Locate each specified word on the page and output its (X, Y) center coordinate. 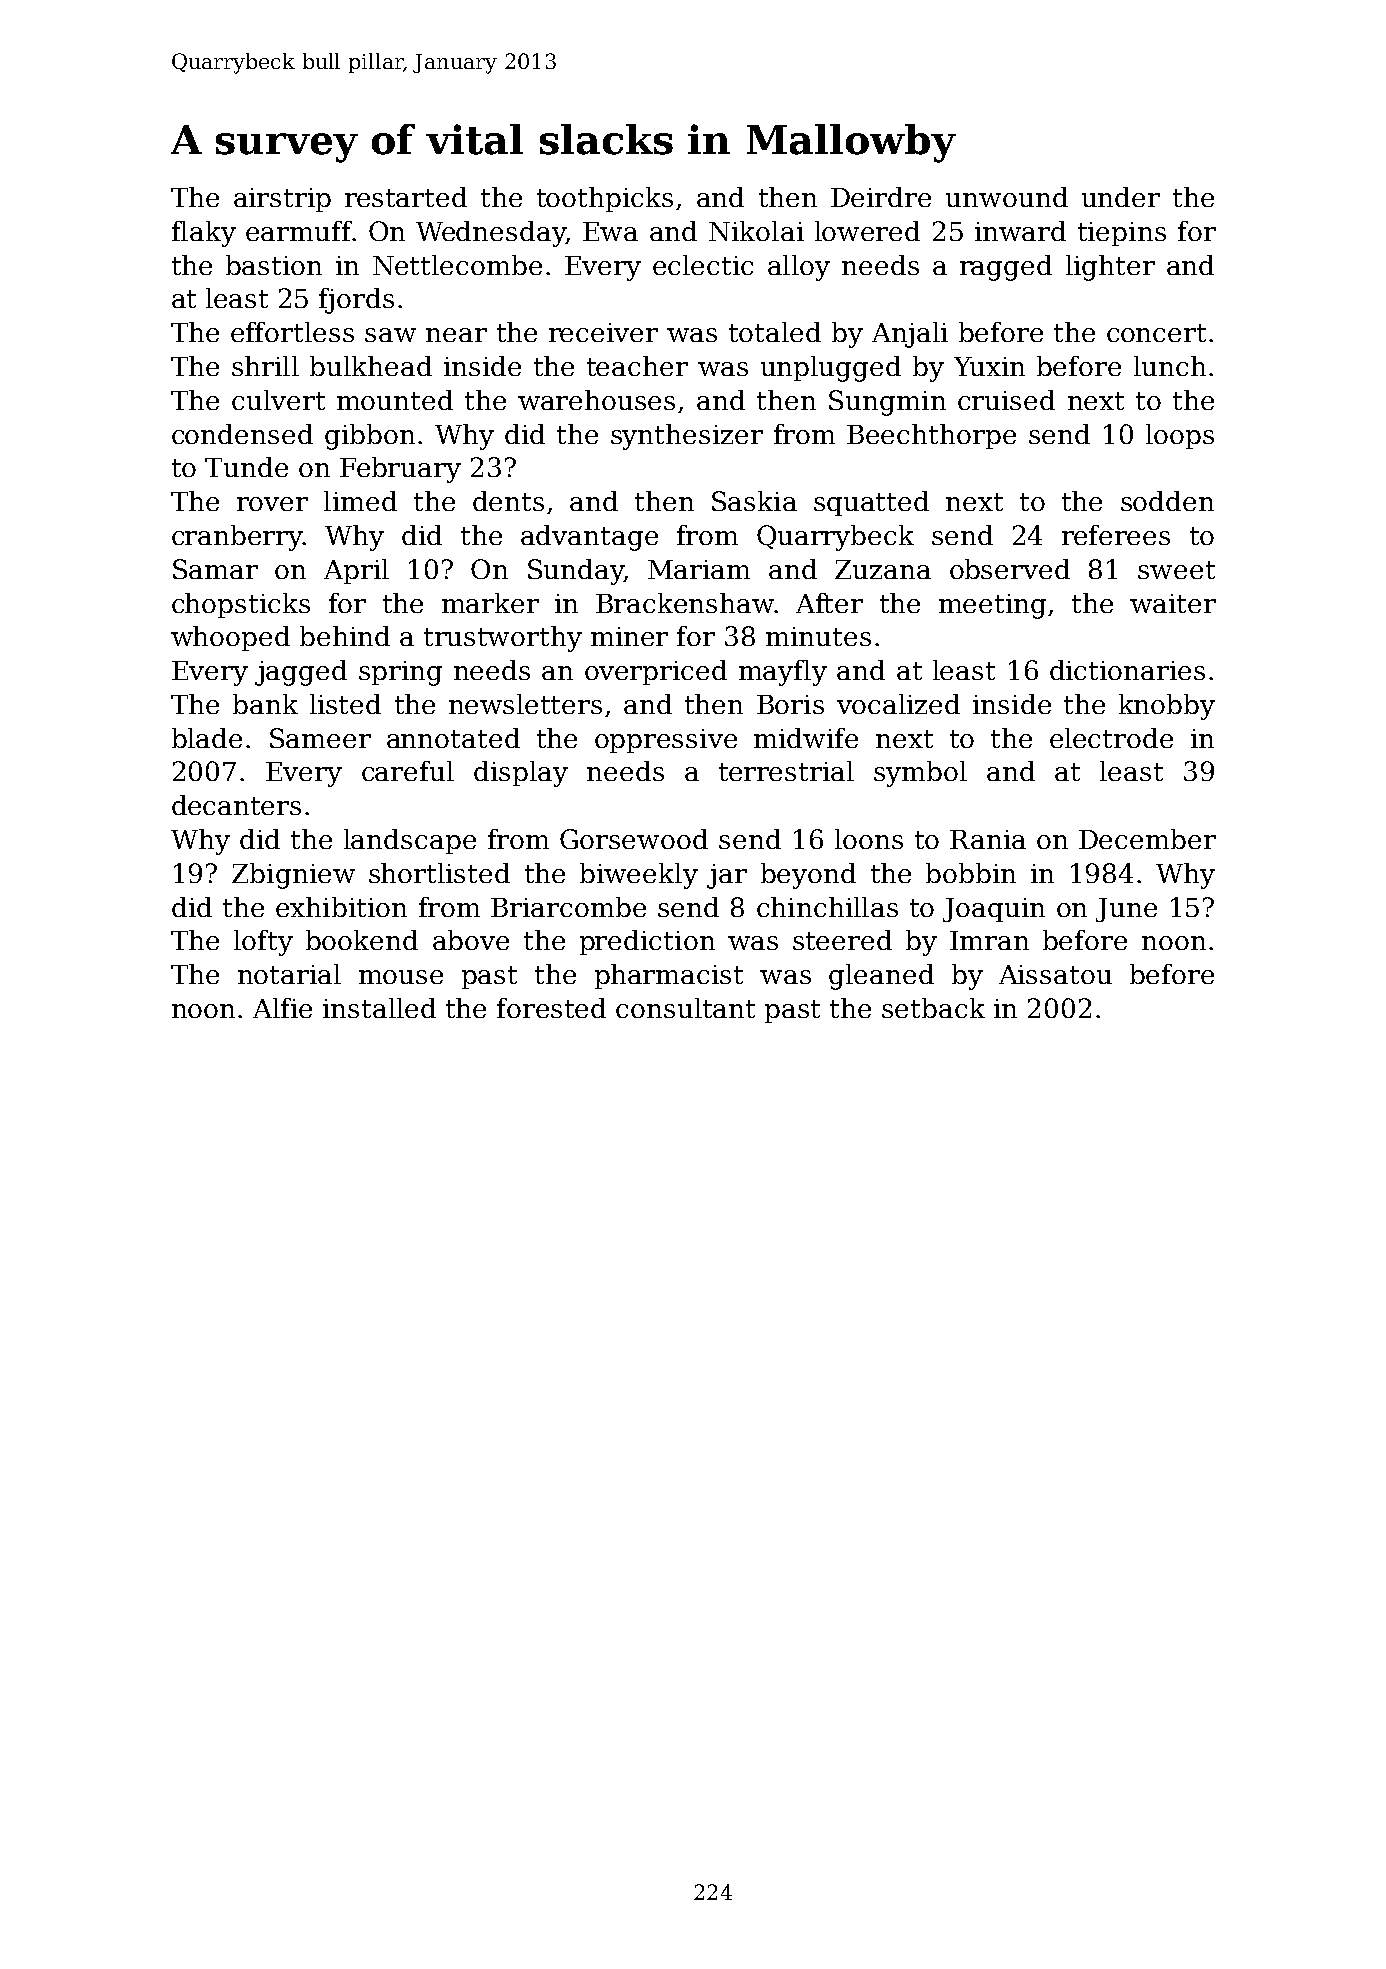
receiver (603, 332)
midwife (806, 738)
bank (265, 704)
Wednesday (491, 234)
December (1147, 839)
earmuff (299, 231)
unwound (1007, 197)
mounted (395, 400)
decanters (236, 805)
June (1126, 910)
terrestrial (786, 771)
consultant (685, 1008)
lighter (1110, 268)
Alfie (282, 1008)
